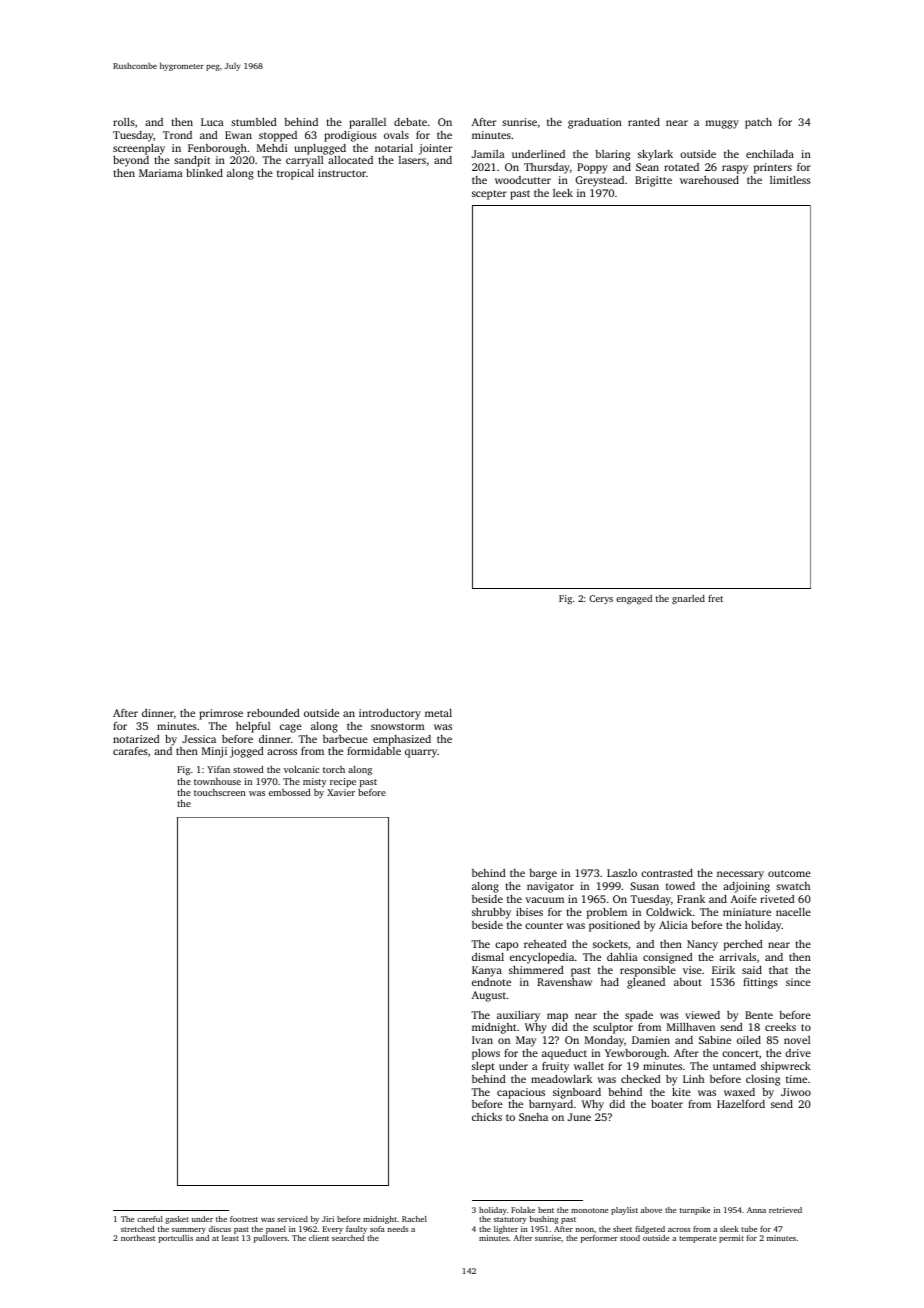  What do you see at coordinates (785, 1210) in the screenshot?
I see `retrieved` at bounding box center [785, 1210].
